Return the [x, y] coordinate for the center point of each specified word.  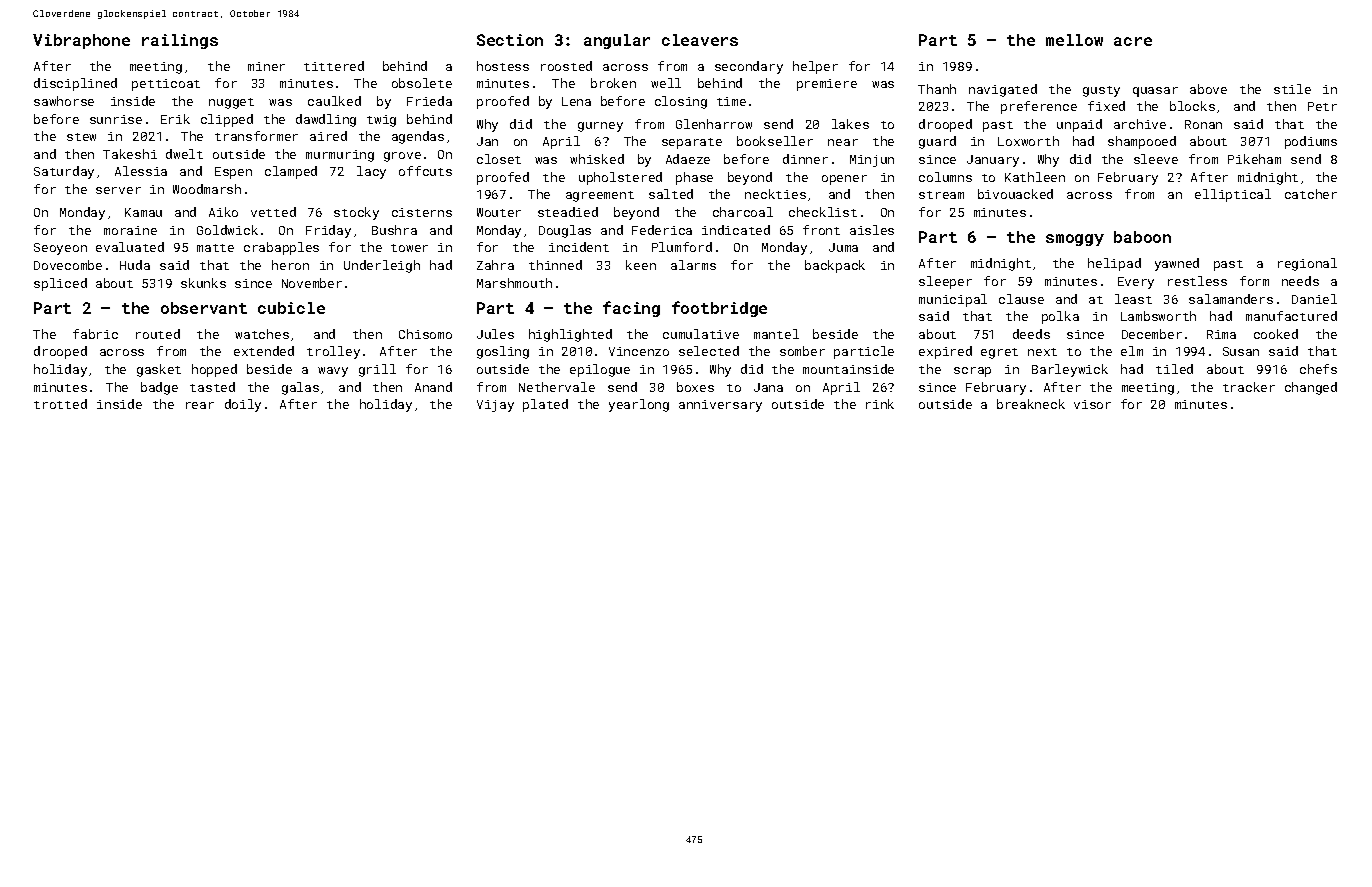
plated [545, 405]
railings [180, 41]
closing [681, 102]
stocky [356, 213]
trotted [60, 404]
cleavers [700, 40]
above [1208, 89]
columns [945, 177]
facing [631, 309]
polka [1060, 317]
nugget [231, 103]
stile [1292, 89]
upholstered [620, 178]
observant [204, 308]
